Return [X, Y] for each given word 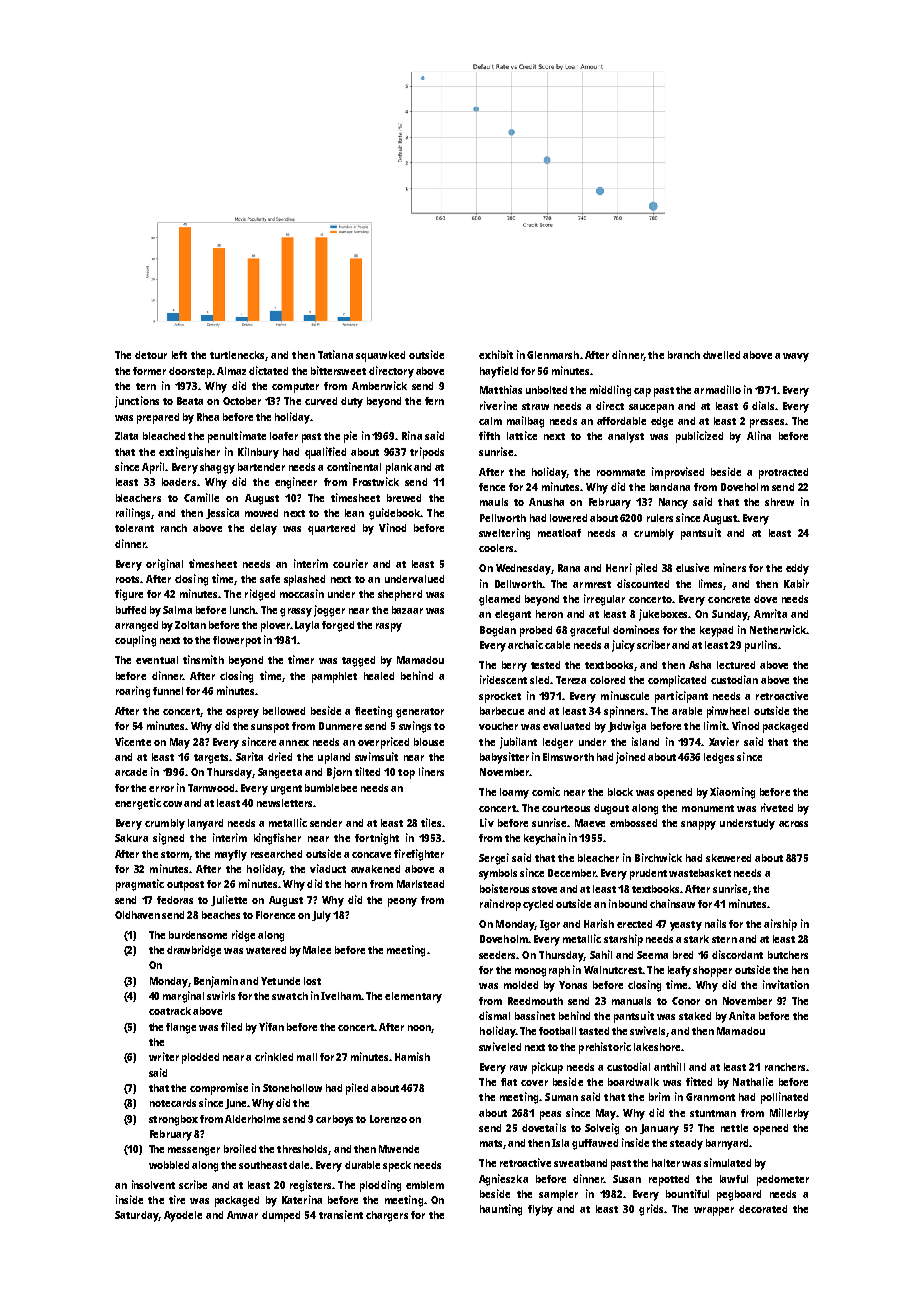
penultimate [237, 437]
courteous [566, 808]
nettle [734, 1128]
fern [434, 401]
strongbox [173, 1120]
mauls [494, 502]
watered [266, 950]
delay [263, 529]
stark [696, 939]
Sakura [131, 838]
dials [763, 405]
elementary [413, 997]
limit [715, 725]
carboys [334, 1120]
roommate [621, 472]
